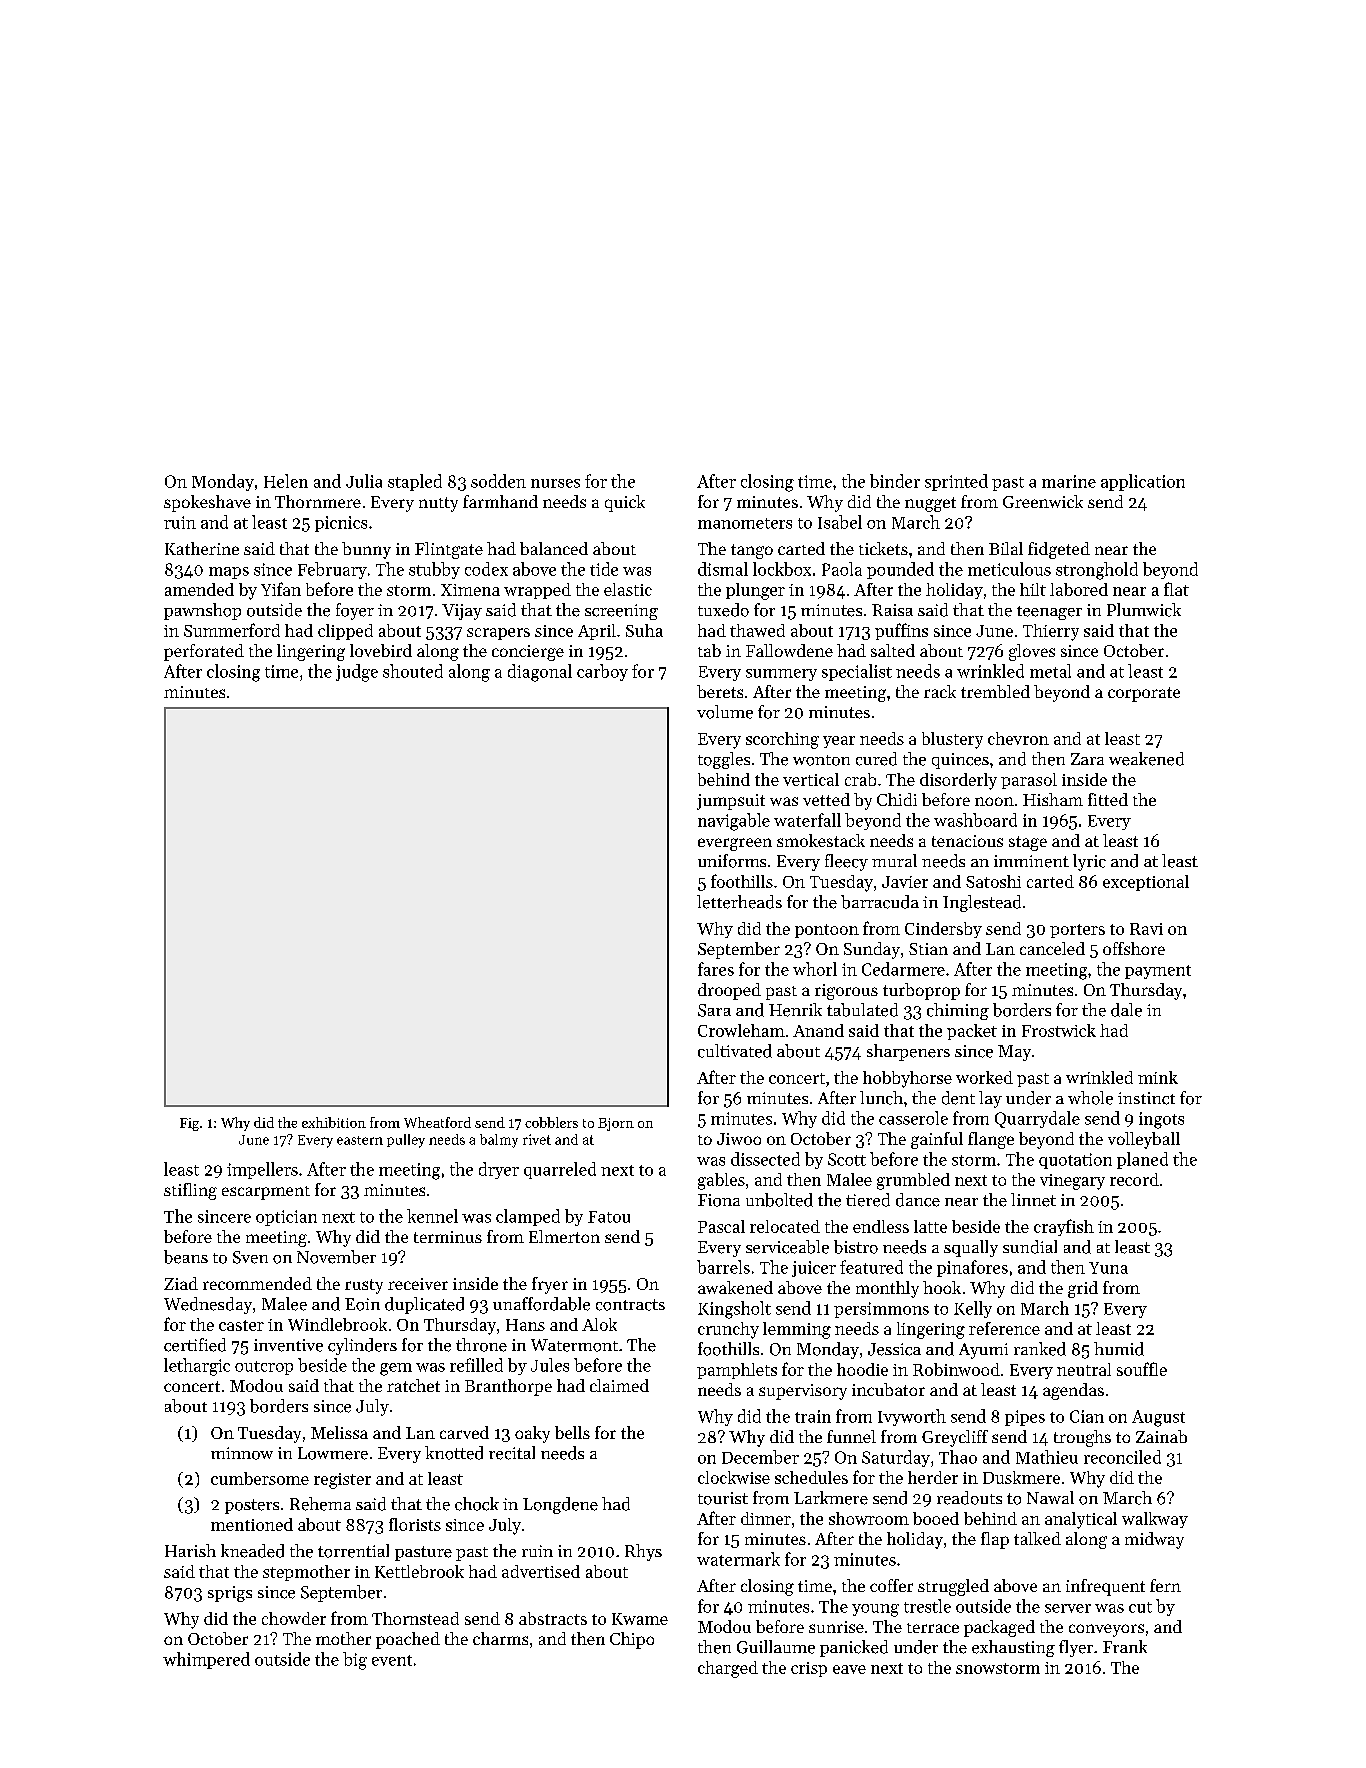 Image resolution: width=1366 pixels, height=1768 pixels. I want to click on Bjorn, so click(616, 1124).
